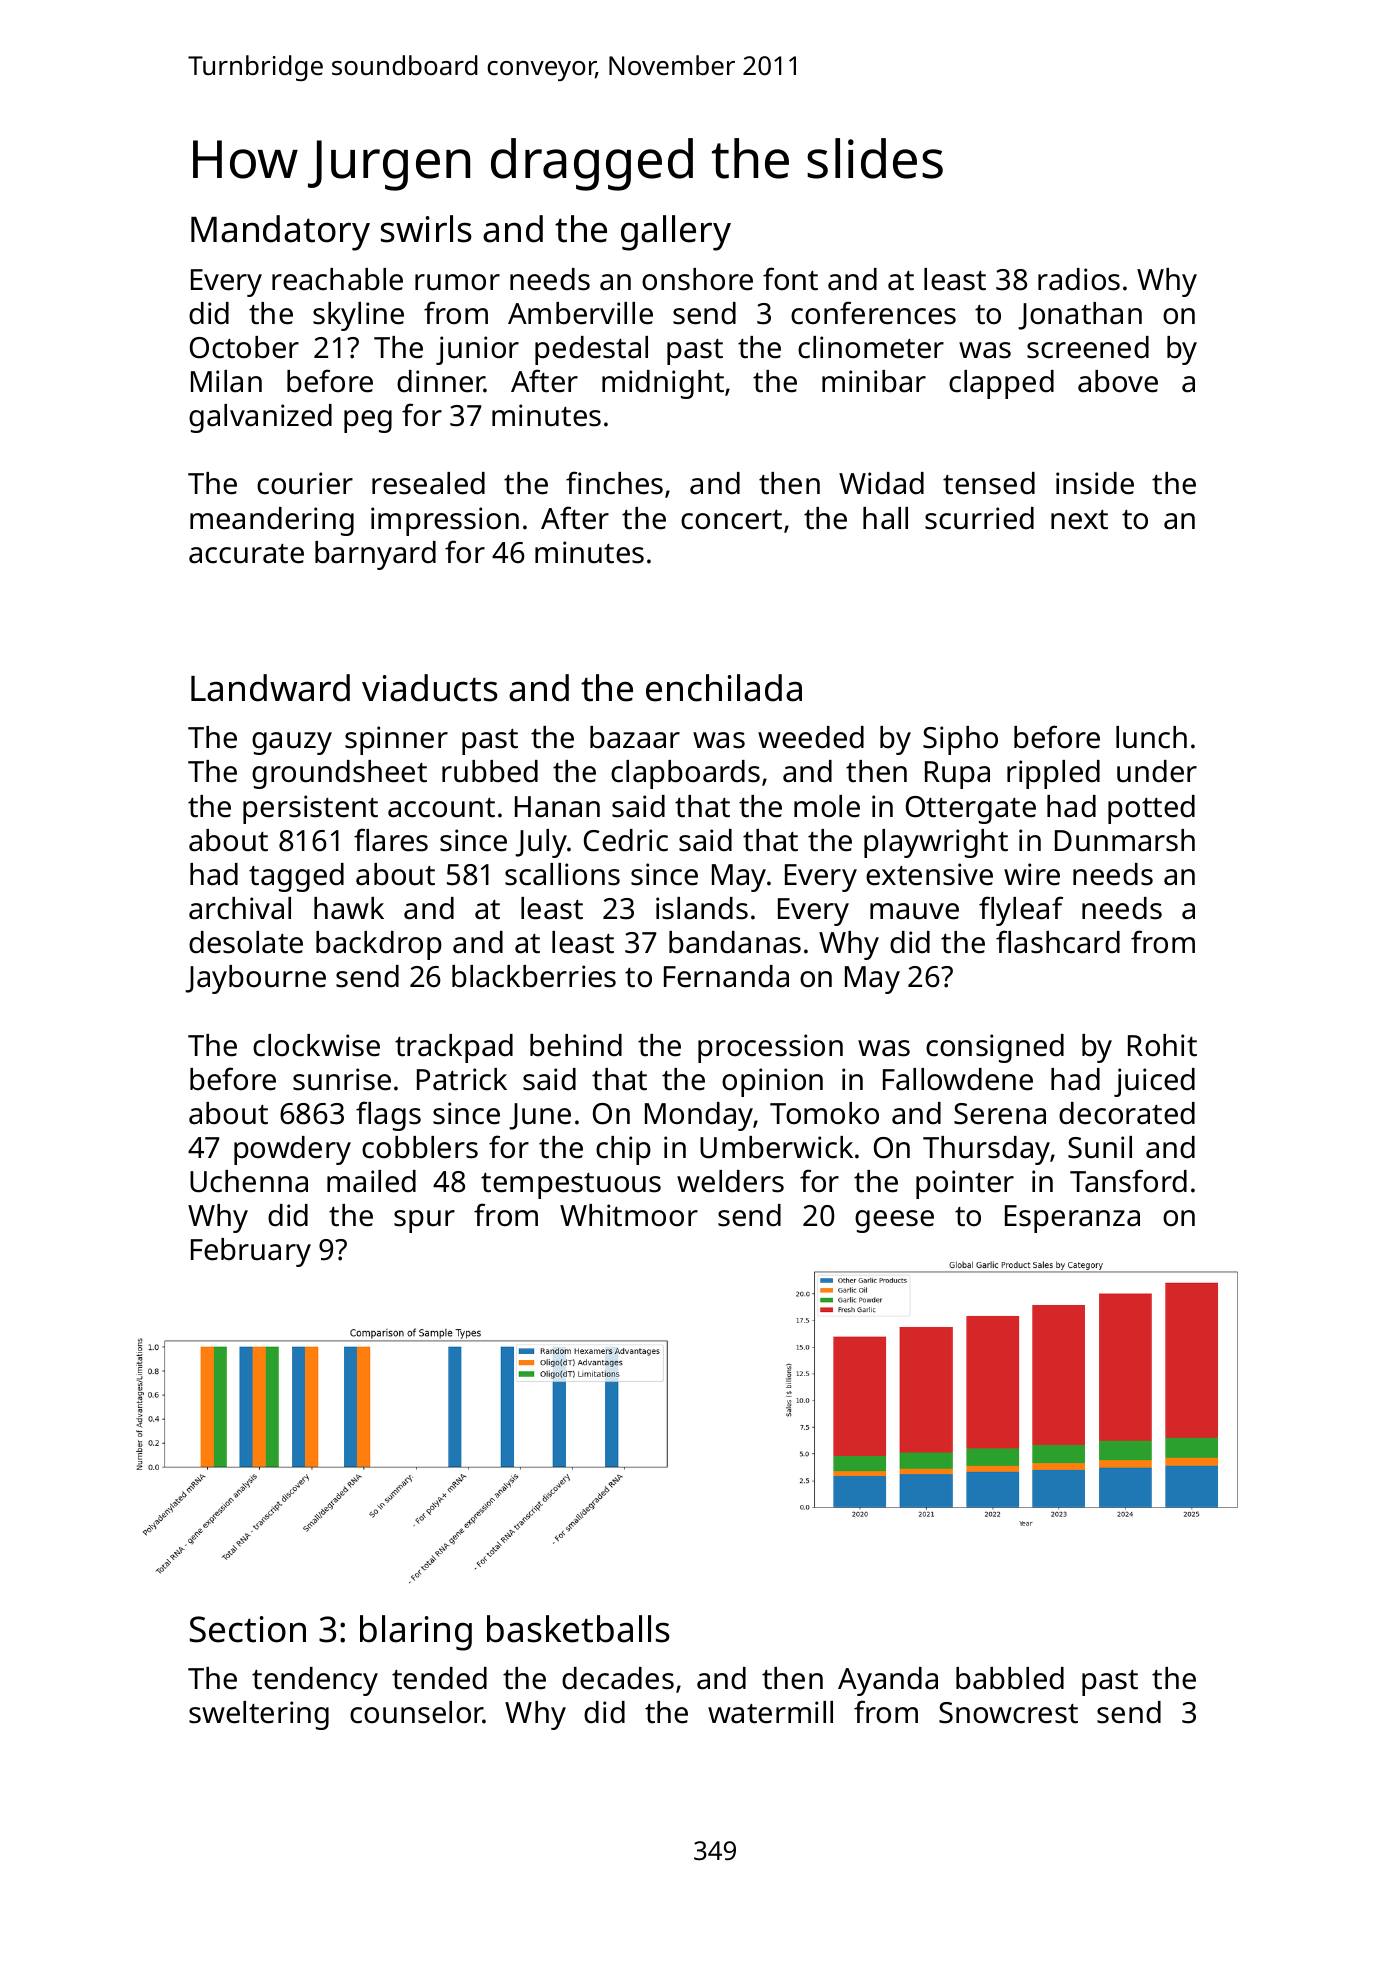  I want to click on sweltering, so click(259, 1715).
